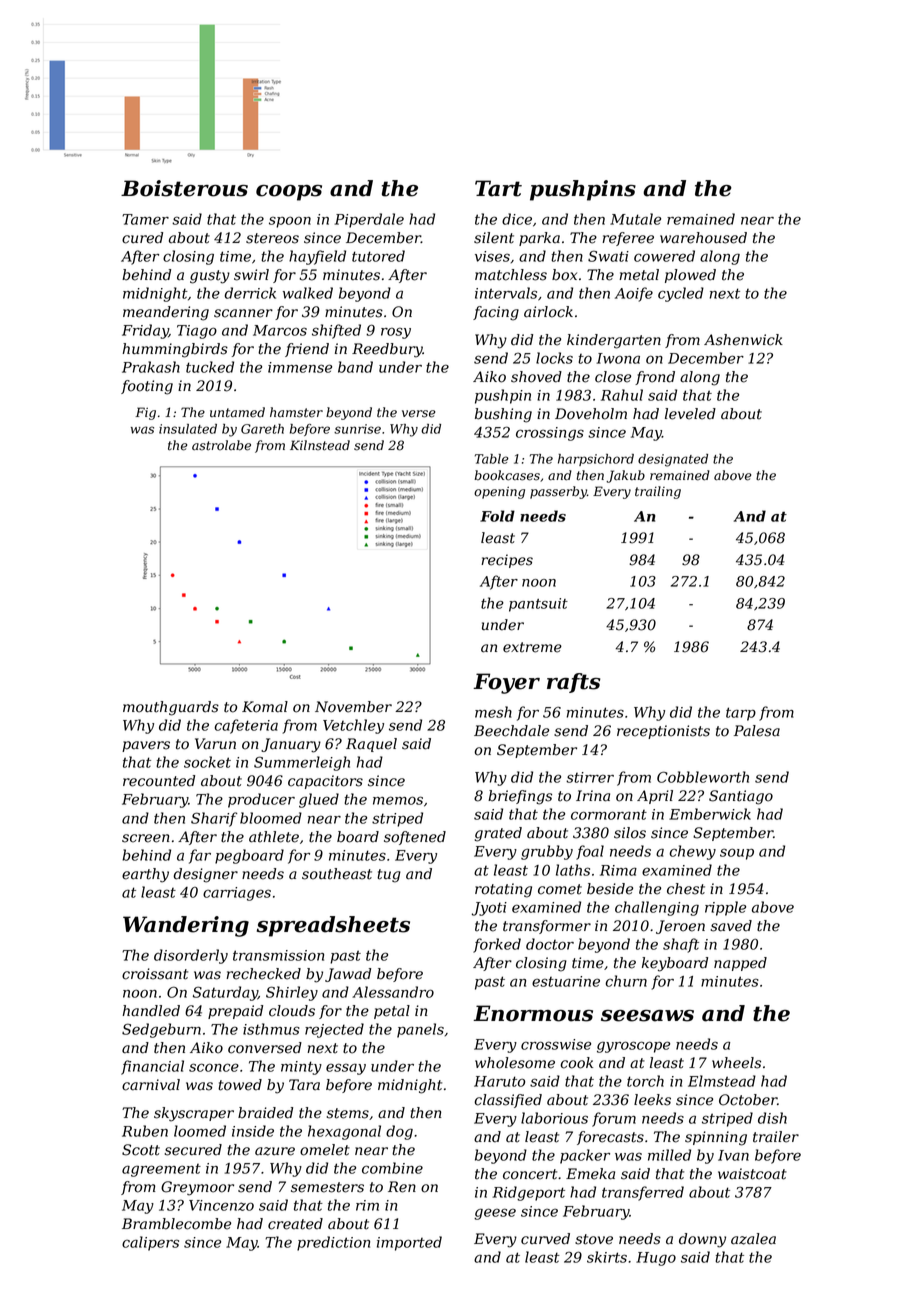 The width and height of the screenshot is (924, 1308). I want to click on rafts, so click(573, 683).
